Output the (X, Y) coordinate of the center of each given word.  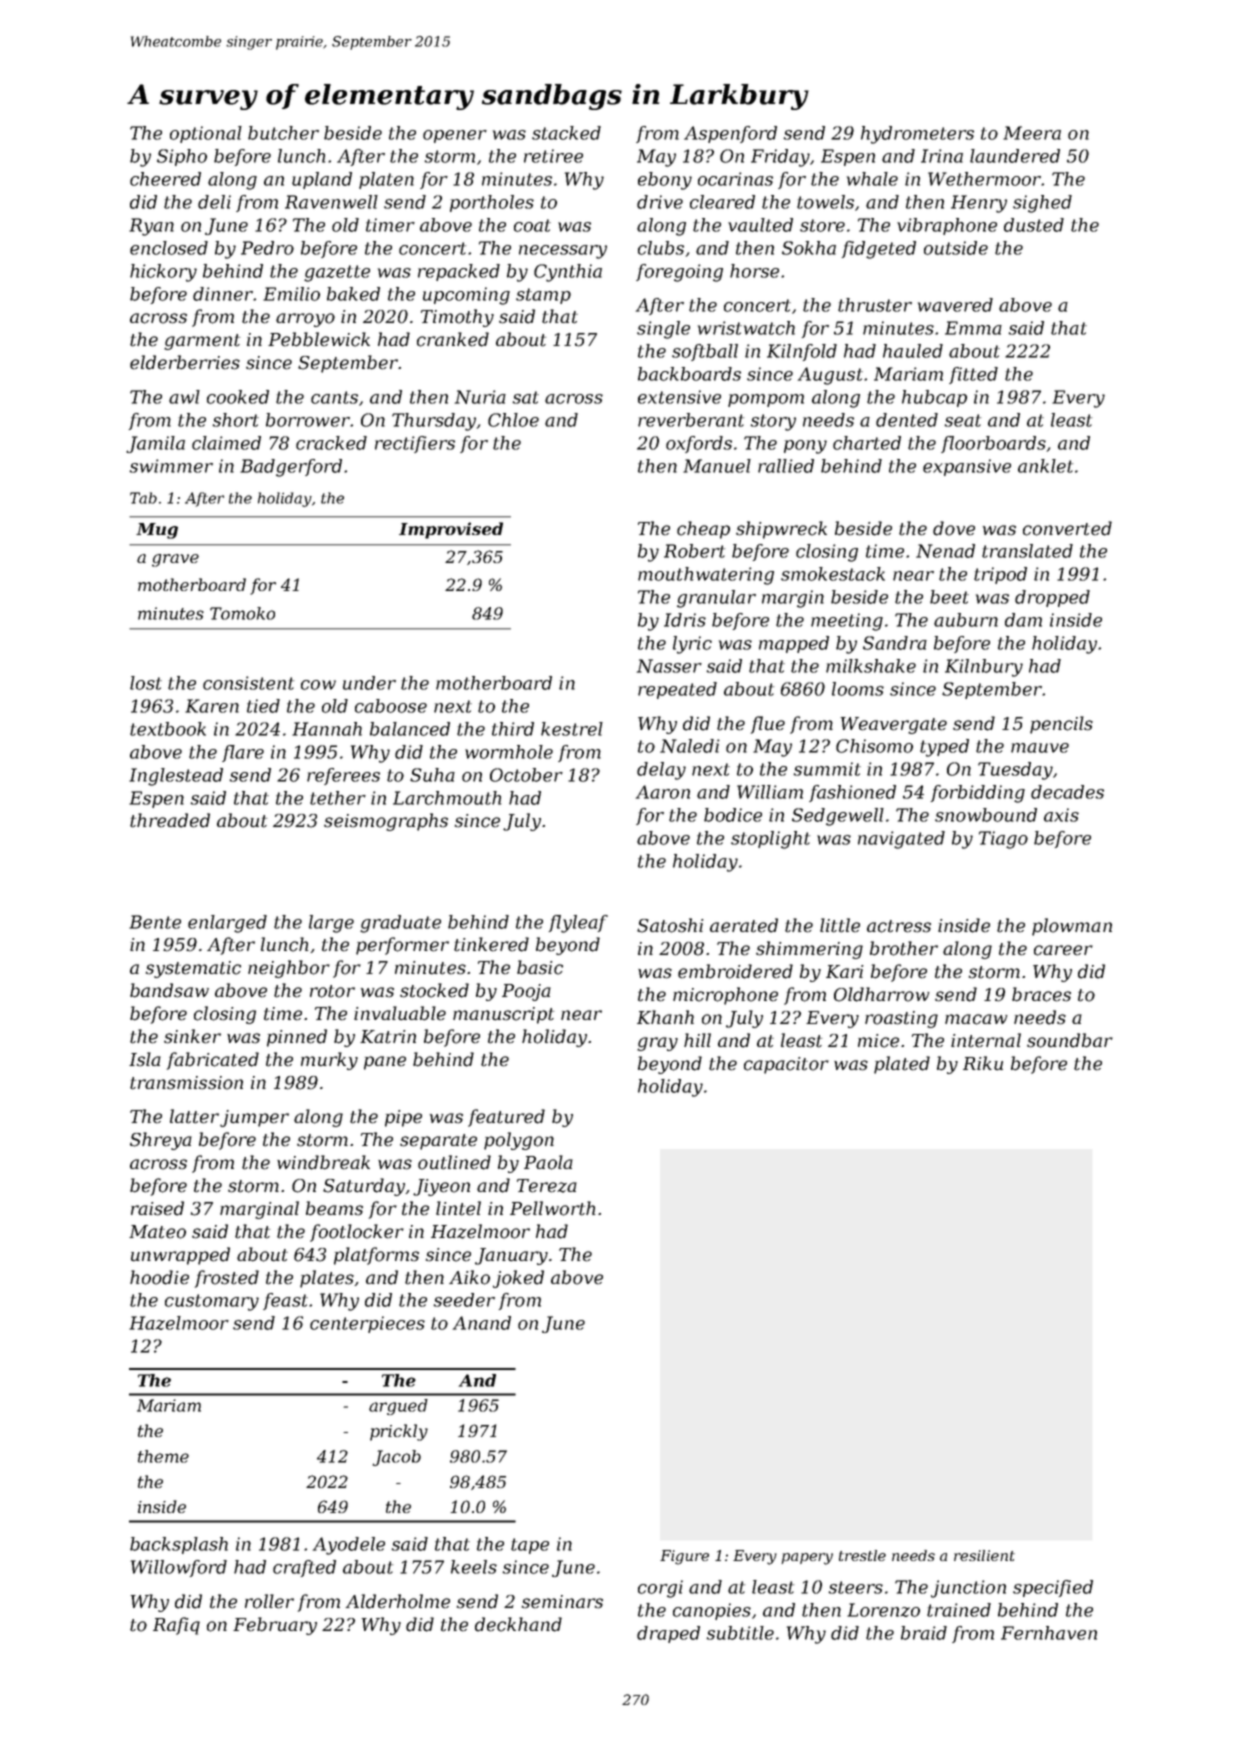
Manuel (717, 466)
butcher (283, 133)
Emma (973, 328)
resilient (984, 1555)
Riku (983, 1063)
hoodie (159, 1277)
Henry (979, 204)
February (275, 1626)
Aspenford (730, 134)
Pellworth (552, 1208)
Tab (143, 498)
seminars (562, 1602)
